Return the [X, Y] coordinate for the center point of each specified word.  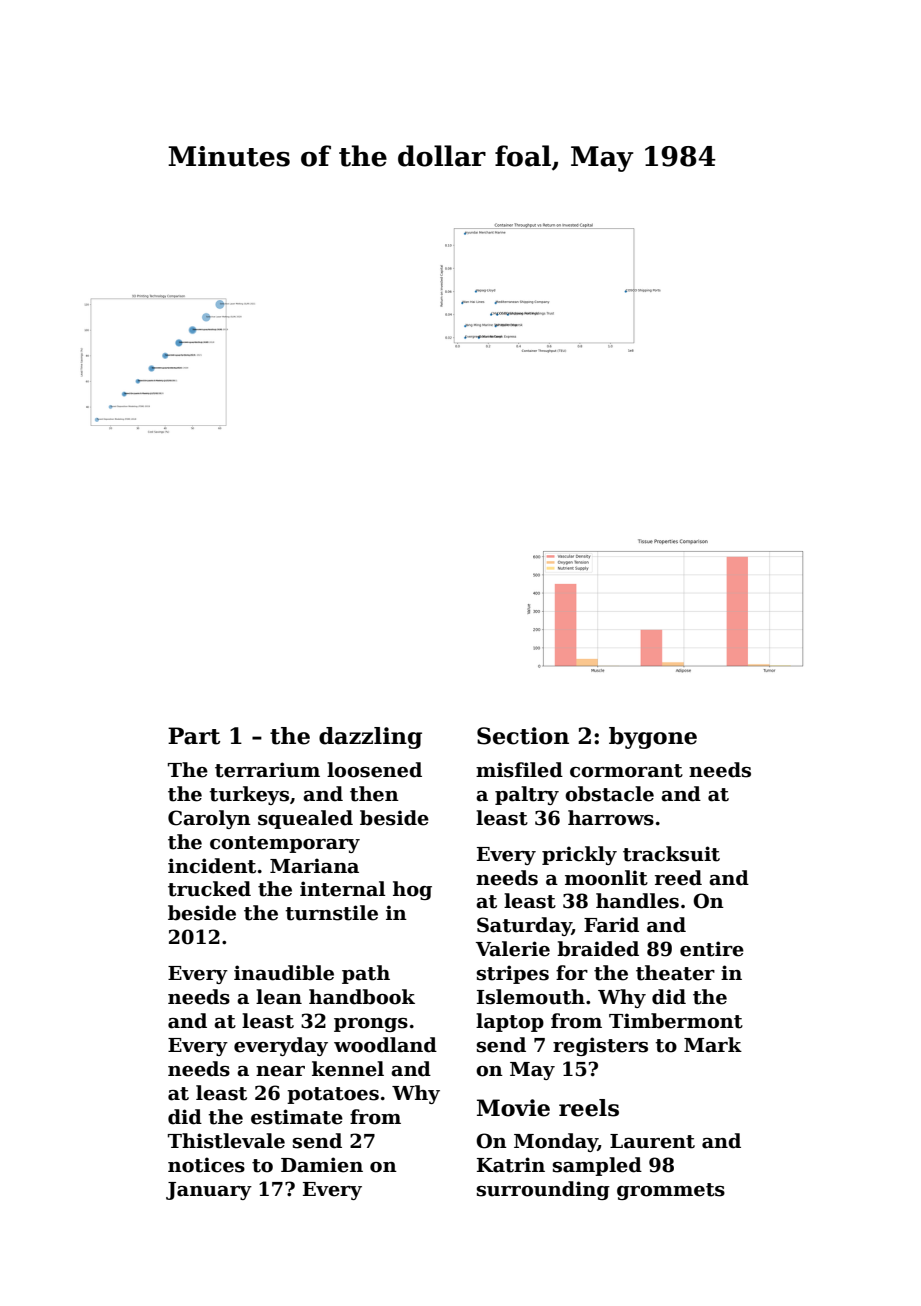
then [374, 794]
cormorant [626, 771]
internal [342, 889]
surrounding [543, 1190]
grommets [671, 1191]
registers [600, 1046]
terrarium [267, 770]
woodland [385, 1045]
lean [279, 997]
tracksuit [671, 854]
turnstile [331, 913]
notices [206, 1165]
